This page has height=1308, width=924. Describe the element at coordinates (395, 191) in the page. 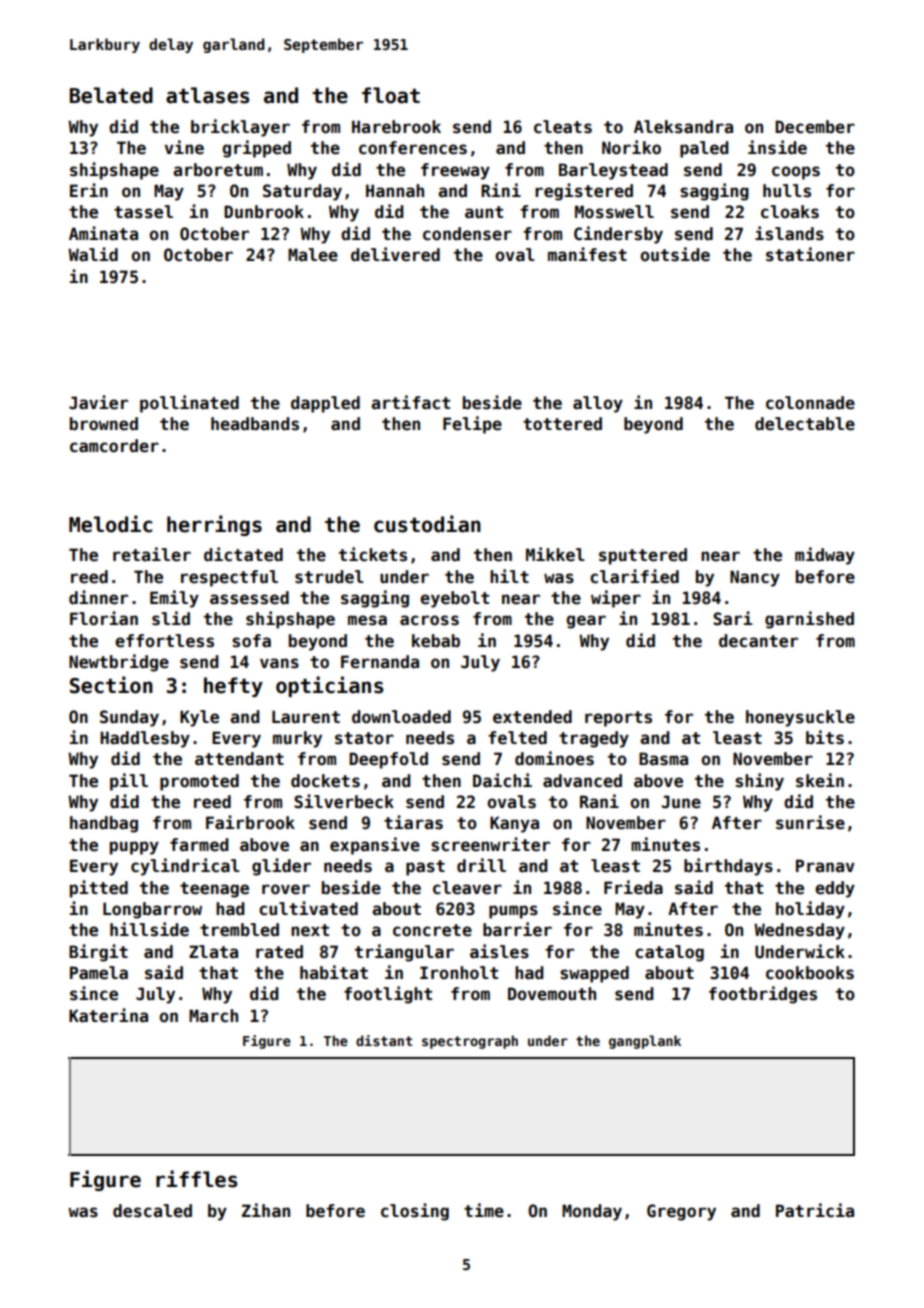

I see `Hannah` at that location.
